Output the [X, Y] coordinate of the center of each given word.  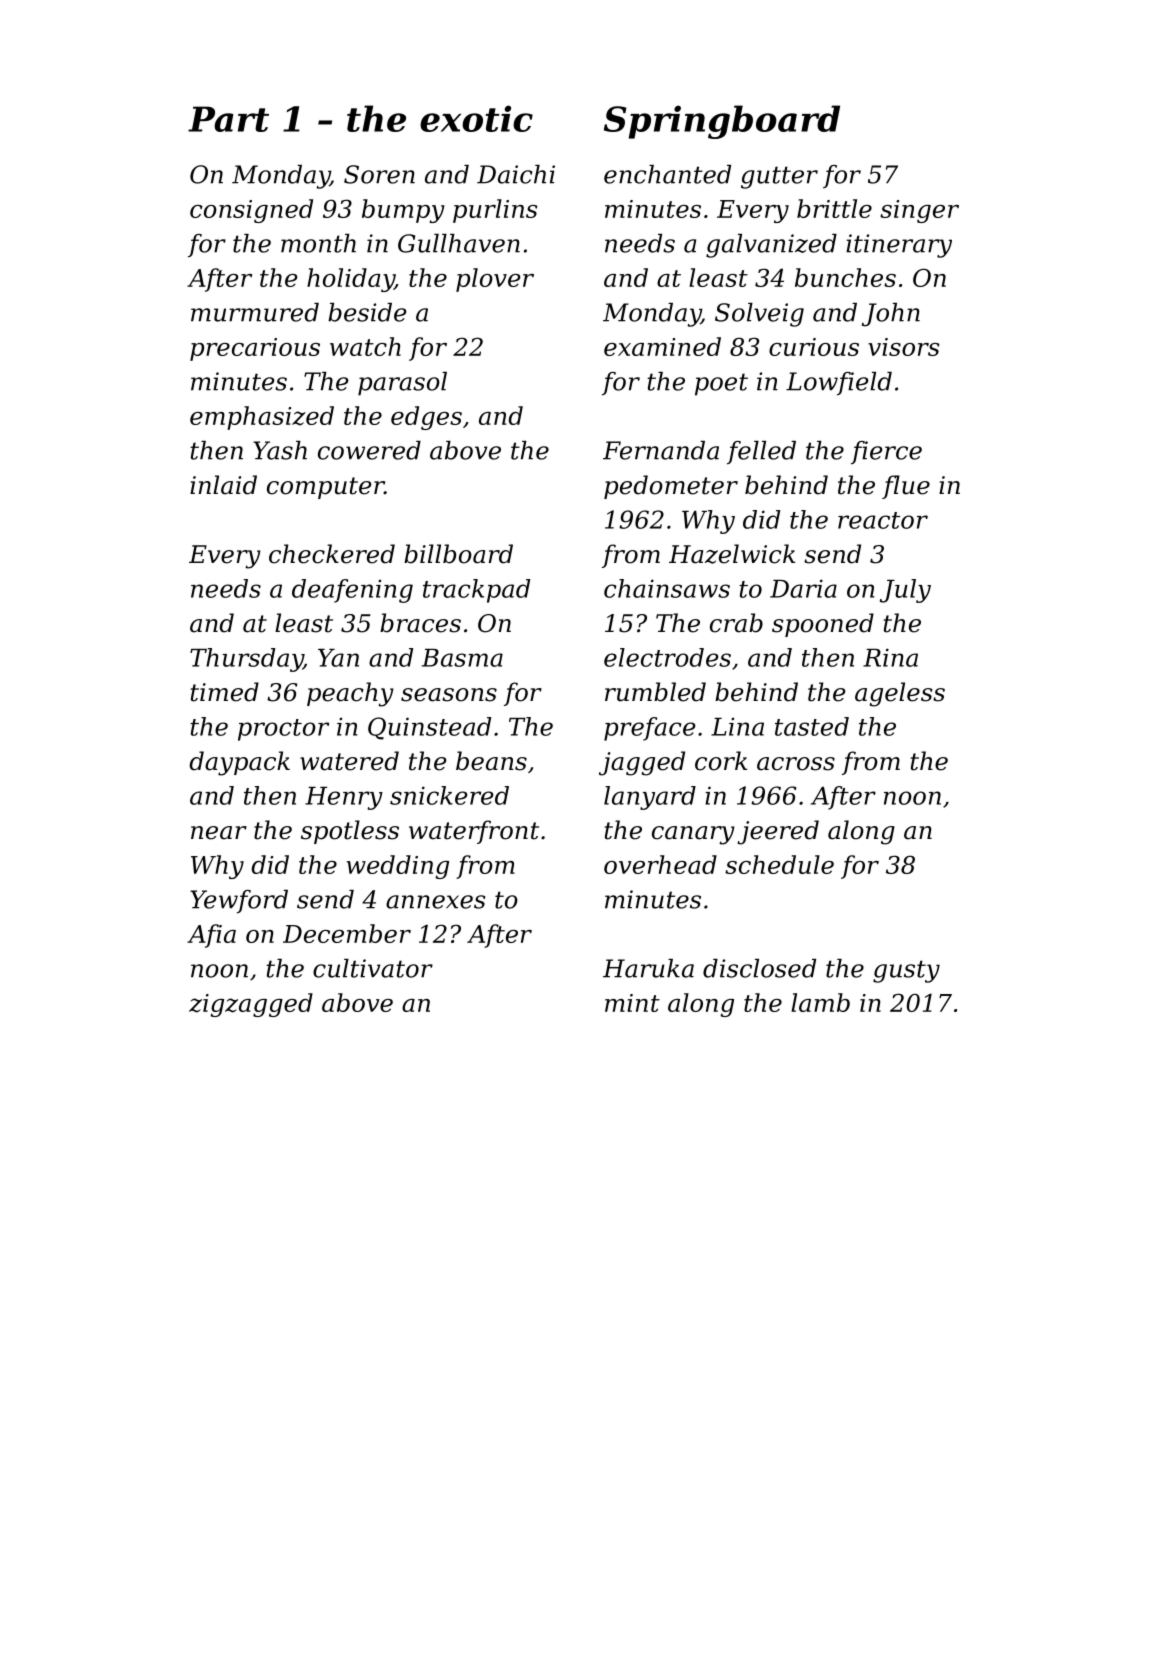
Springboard [722, 122]
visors [904, 347]
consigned [251, 211]
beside [367, 312]
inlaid [223, 485]
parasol [402, 384]
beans [491, 761]
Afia [211, 936]
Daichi [516, 174]
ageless [900, 694]
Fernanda [661, 450]
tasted [812, 726]
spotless [350, 832]
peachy [350, 694]
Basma [462, 658]
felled [761, 453]
